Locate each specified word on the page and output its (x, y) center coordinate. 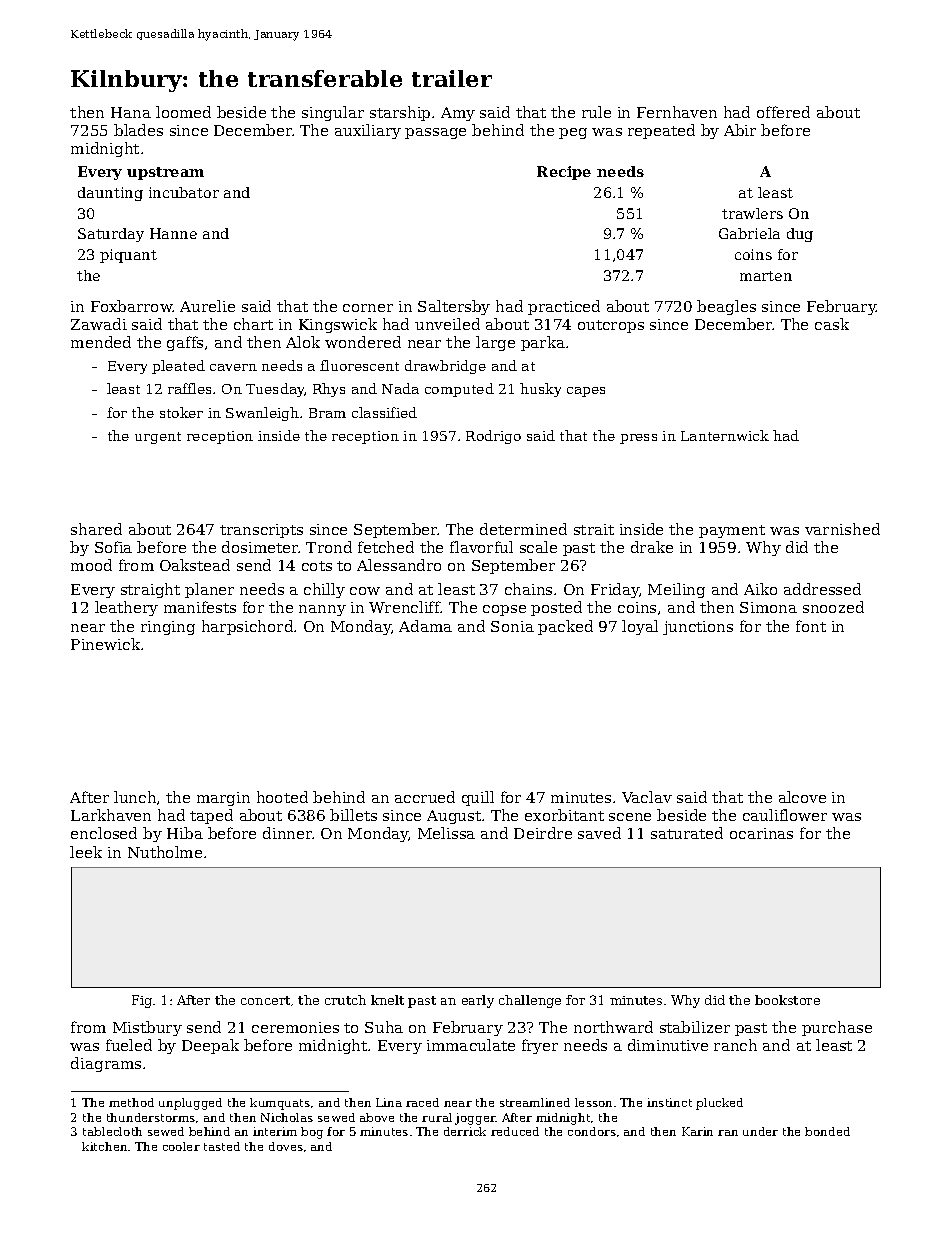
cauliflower (785, 815)
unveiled (447, 324)
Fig (142, 1001)
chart (253, 324)
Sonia (512, 626)
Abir (740, 130)
